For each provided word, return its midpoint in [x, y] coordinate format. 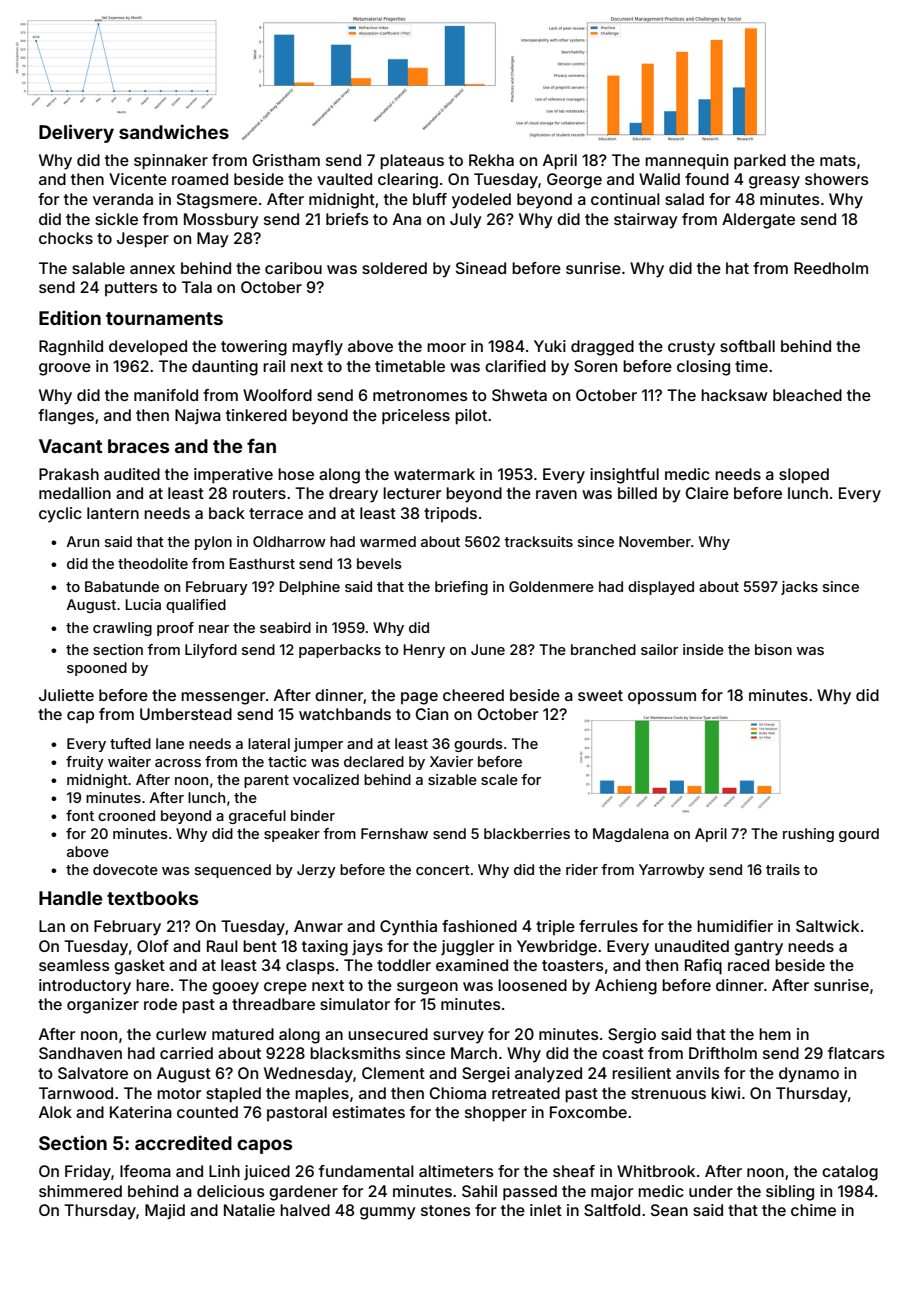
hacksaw [734, 395]
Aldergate [758, 221]
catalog [850, 1173]
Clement [393, 1073]
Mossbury [221, 221]
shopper [496, 1114]
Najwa [198, 416]
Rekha [491, 160]
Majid [165, 1211]
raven [556, 494]
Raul [222, 946]
